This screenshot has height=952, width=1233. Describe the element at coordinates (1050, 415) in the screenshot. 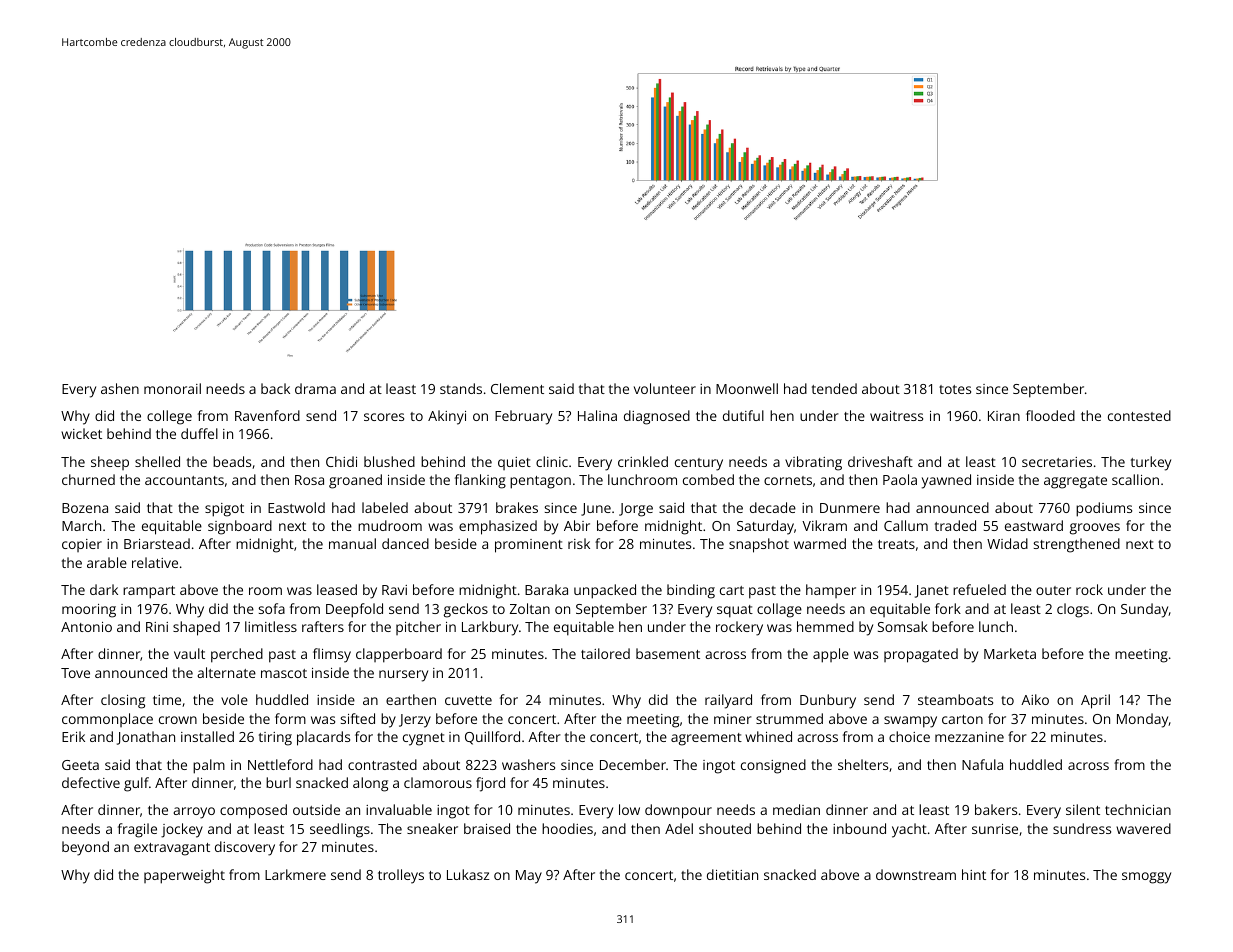

I see `flooded` at that location.
